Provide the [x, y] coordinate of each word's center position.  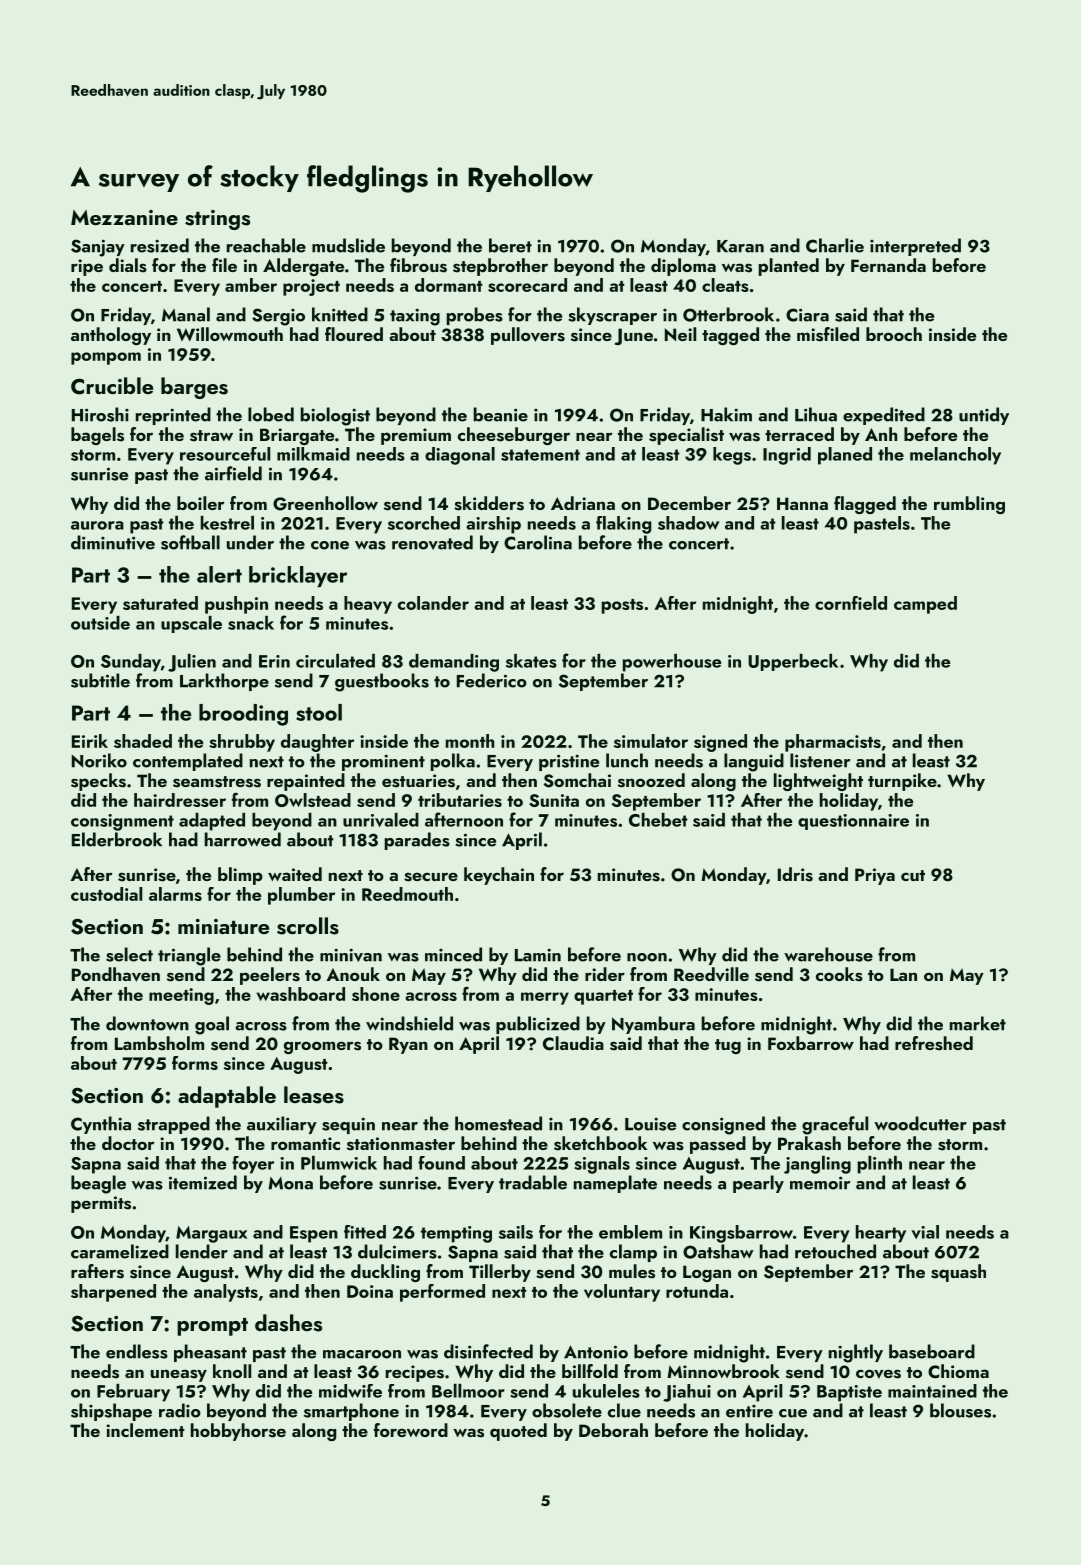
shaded [143, 741]
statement [540, 455]
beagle [98, 1184]
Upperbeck [793, 662]
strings [217, 220]
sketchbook [600, 1143]
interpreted [915, 247]
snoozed [651, 780]
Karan [740, 246]
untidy [984, 416]
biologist [335, 416]
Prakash [809, 1143]
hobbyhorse [238, 1432]
